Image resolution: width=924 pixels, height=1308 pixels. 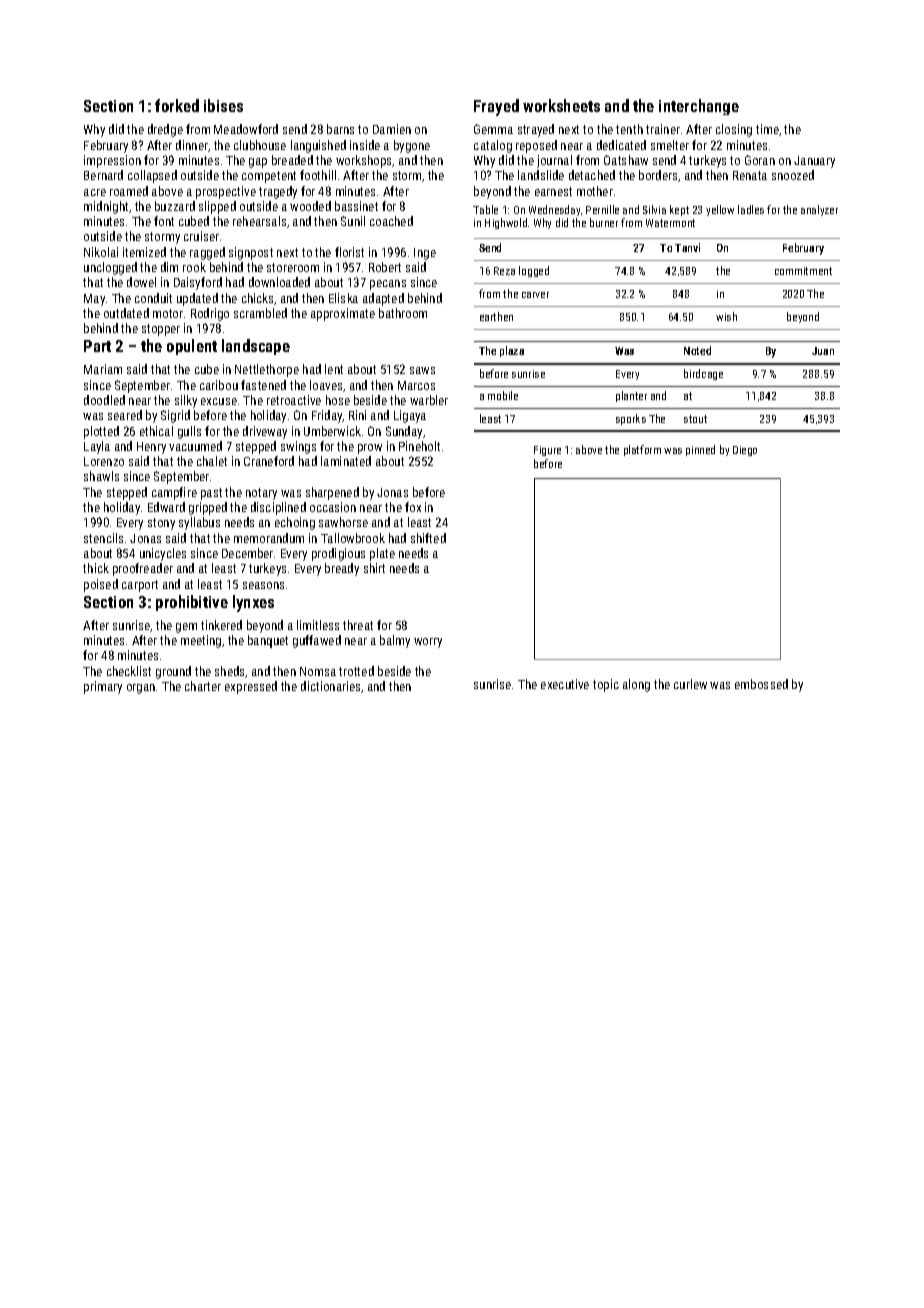 I want to click on Henry, so click(x=151, y=448).
